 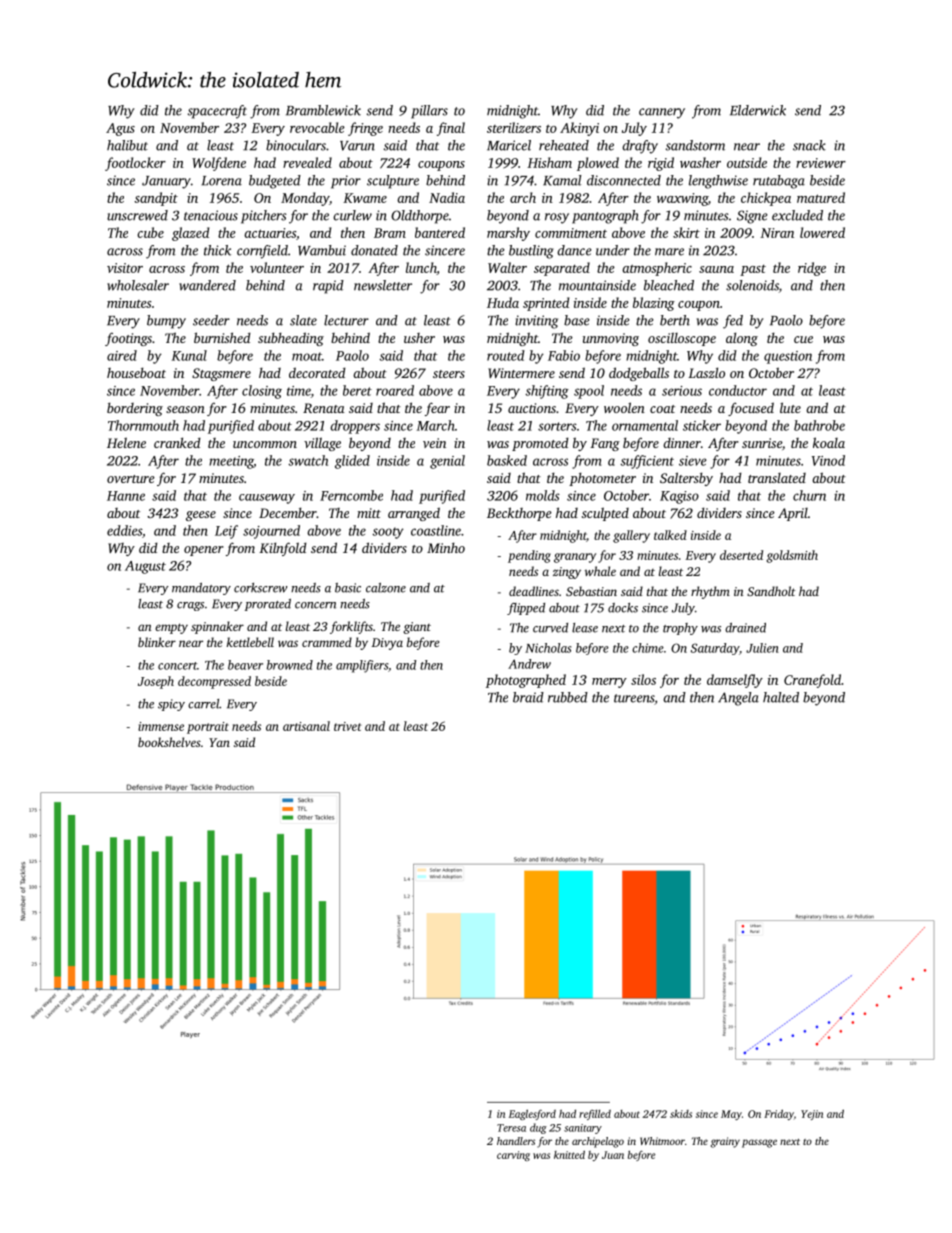 I want to click on waxwing, so click(x=682, y=199).
